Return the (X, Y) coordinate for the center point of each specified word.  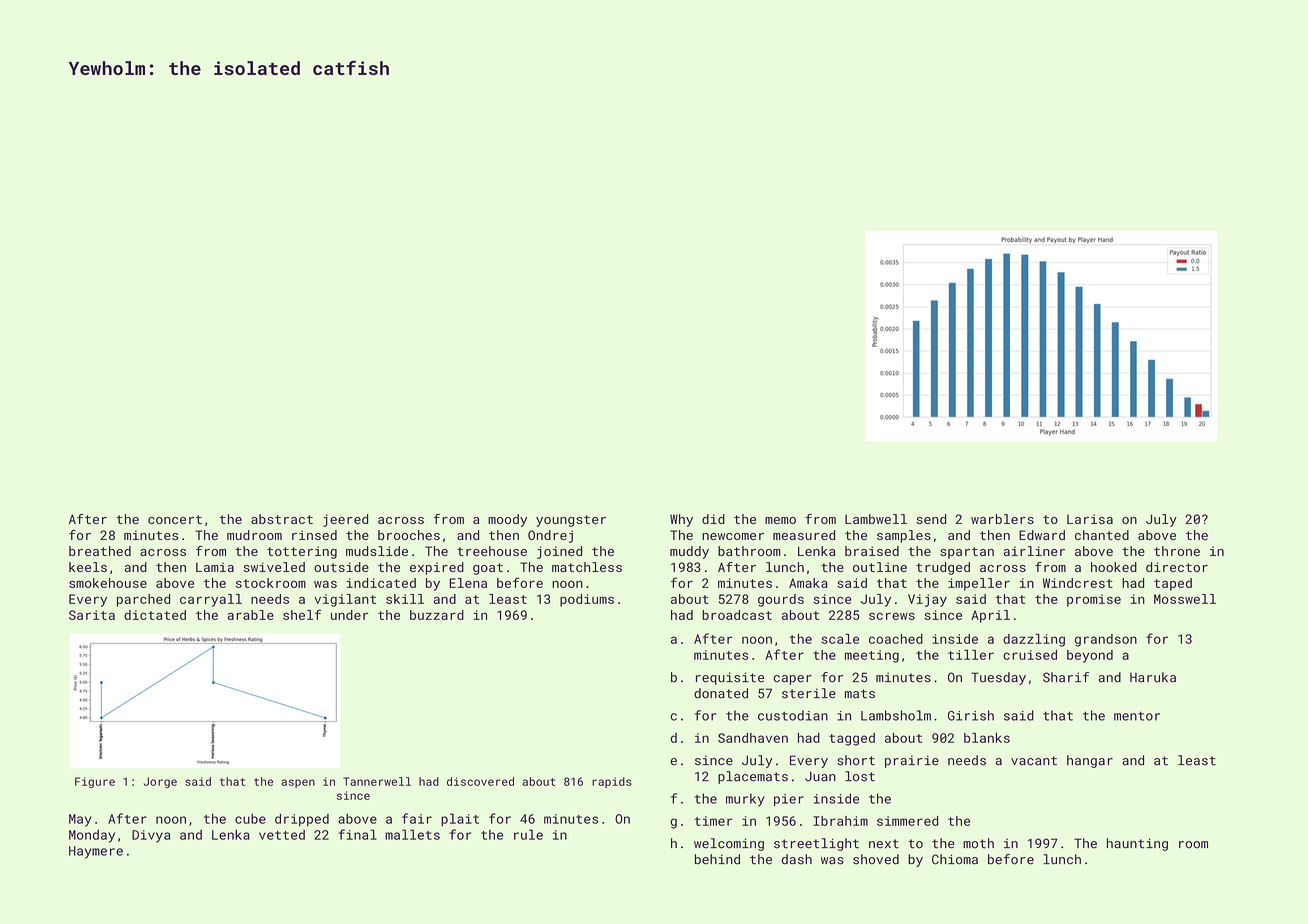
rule (528, 834)
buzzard (437, 615)
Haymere (96, 852)
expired (437, 568)
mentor (1137, 716)
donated (721, 693)
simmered (907, 821)
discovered (480, 781)
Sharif (1066, 677)
